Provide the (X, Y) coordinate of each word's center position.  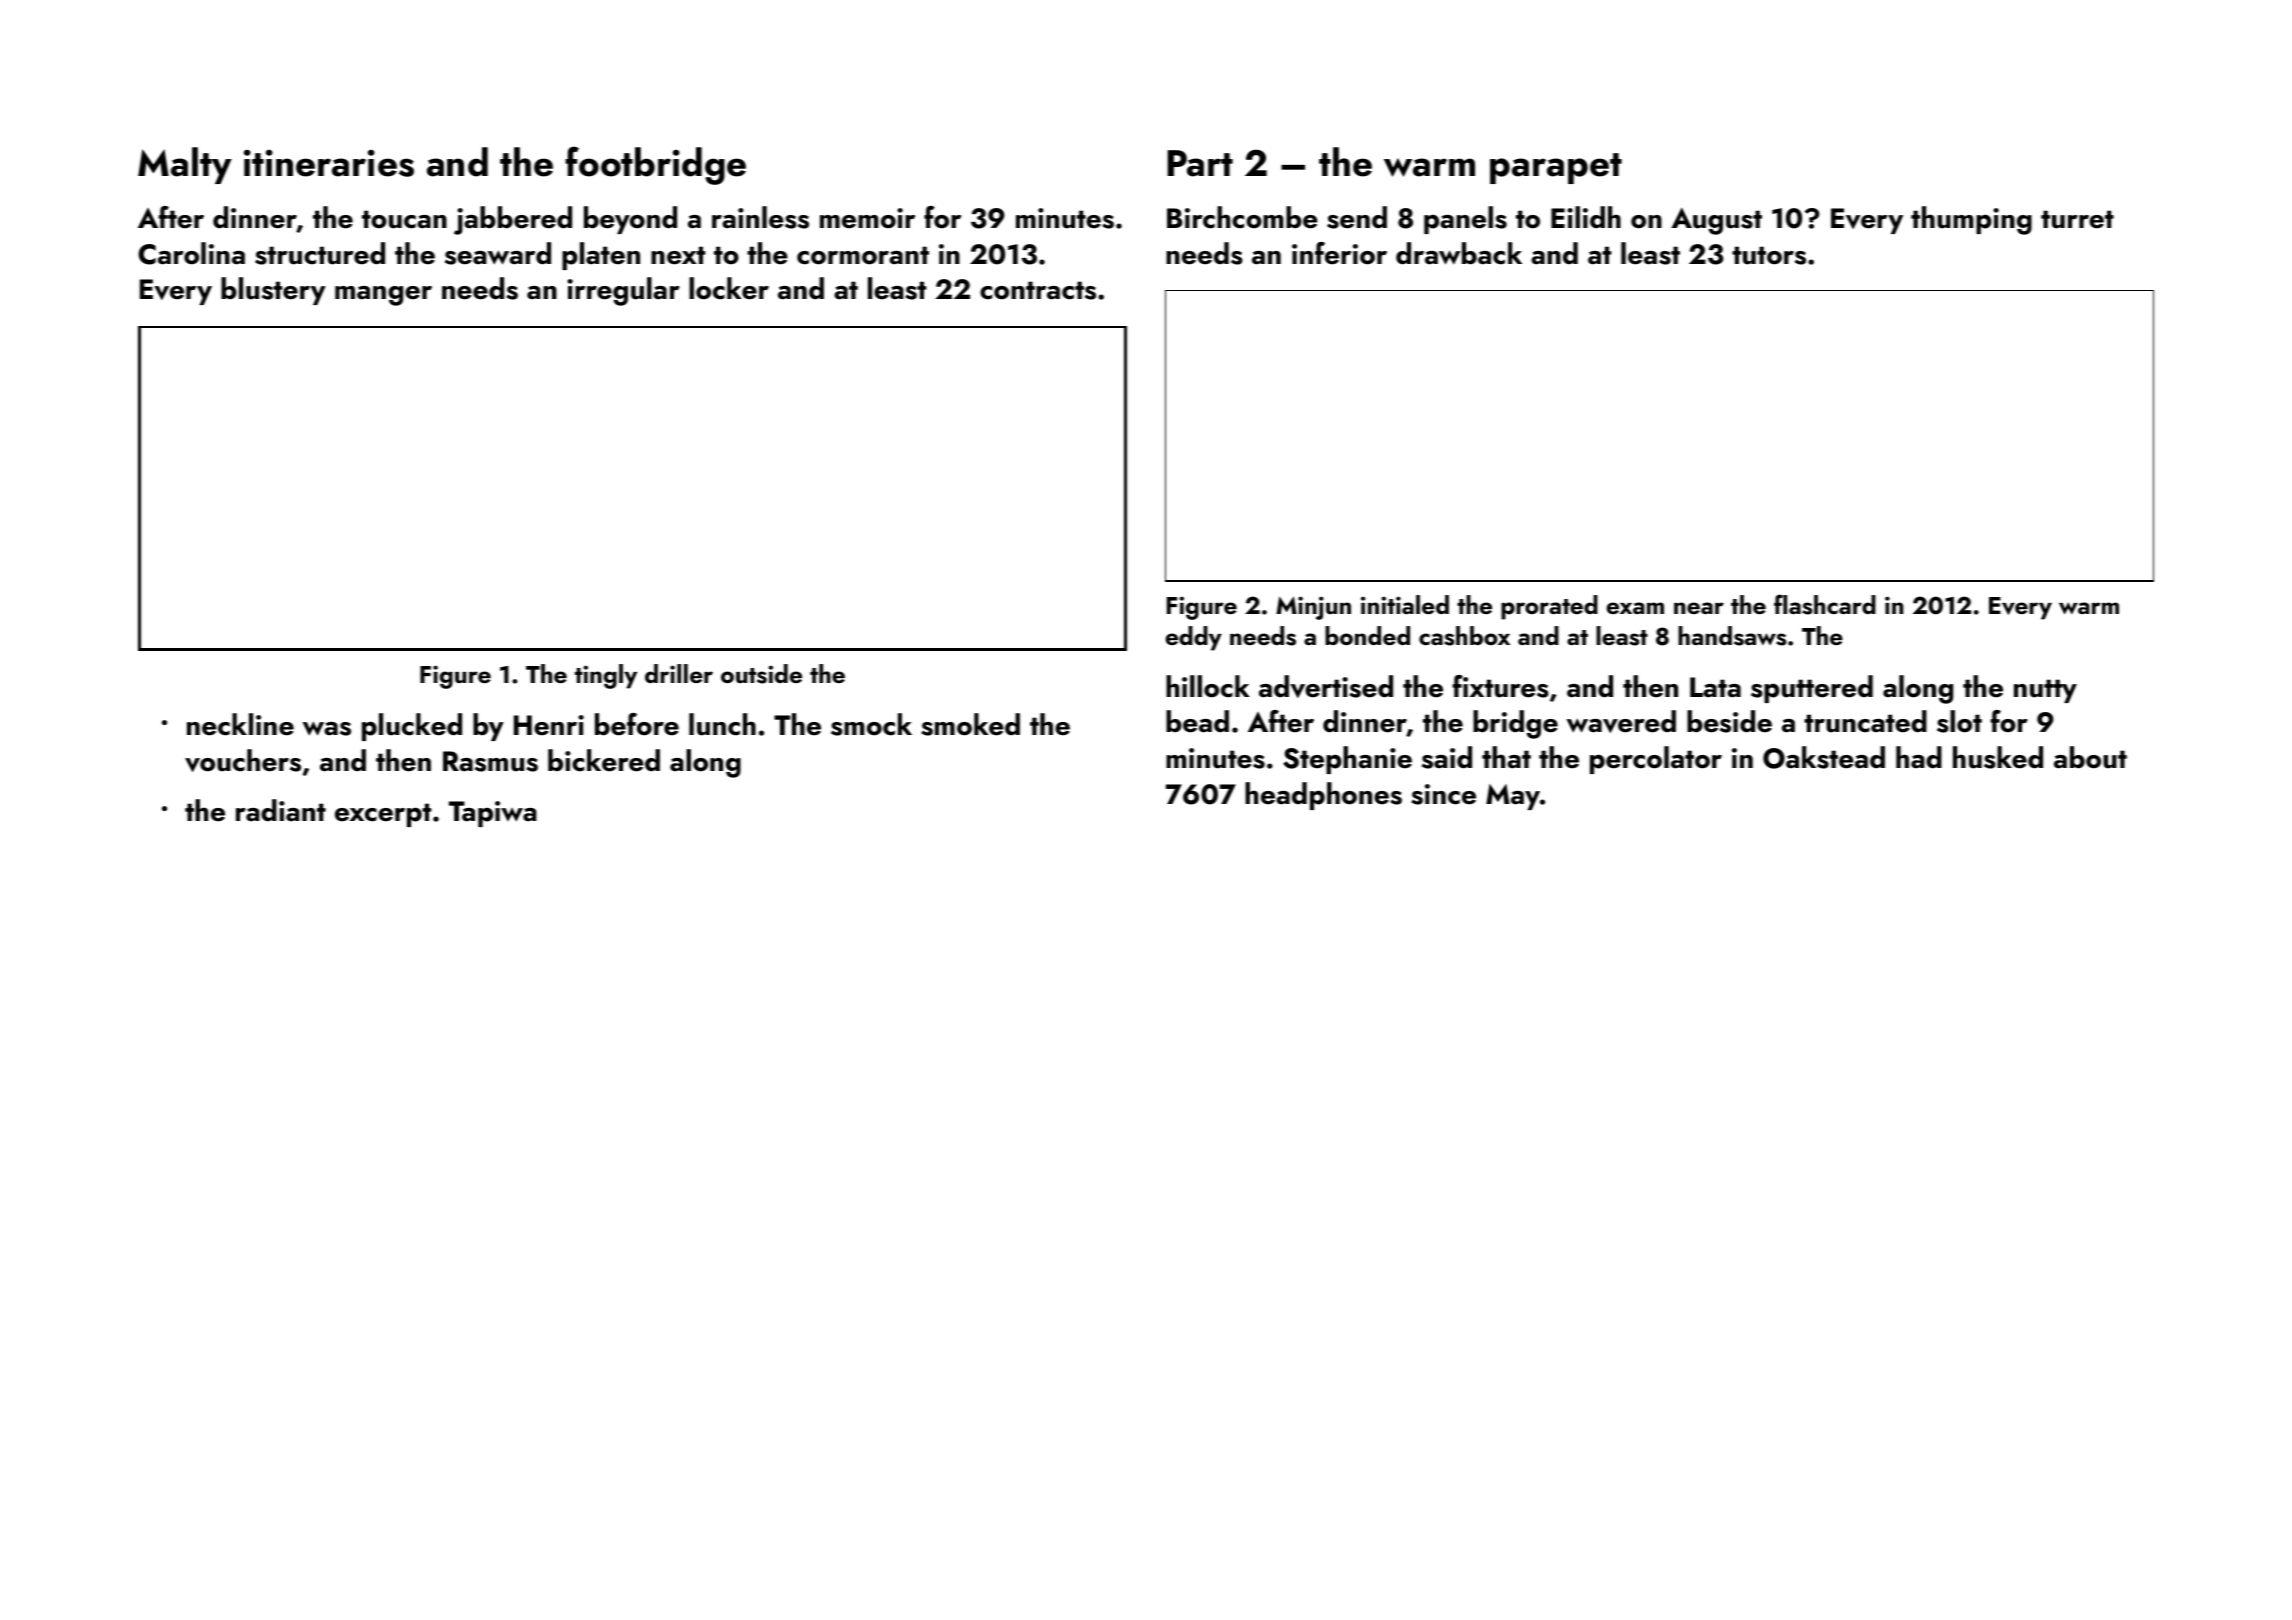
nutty (2045, 691)
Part (1200, 163)
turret (2077, 219)
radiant (281, 810)
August (1716, 221)
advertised (1326, 686)
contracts (1038, 290)
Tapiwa (493, 814)
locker (729, 288)
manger (383, 296)
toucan (404, 219)
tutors (1769, 255)
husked (1998, 757)
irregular (623, 291)
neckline (240, 724)
